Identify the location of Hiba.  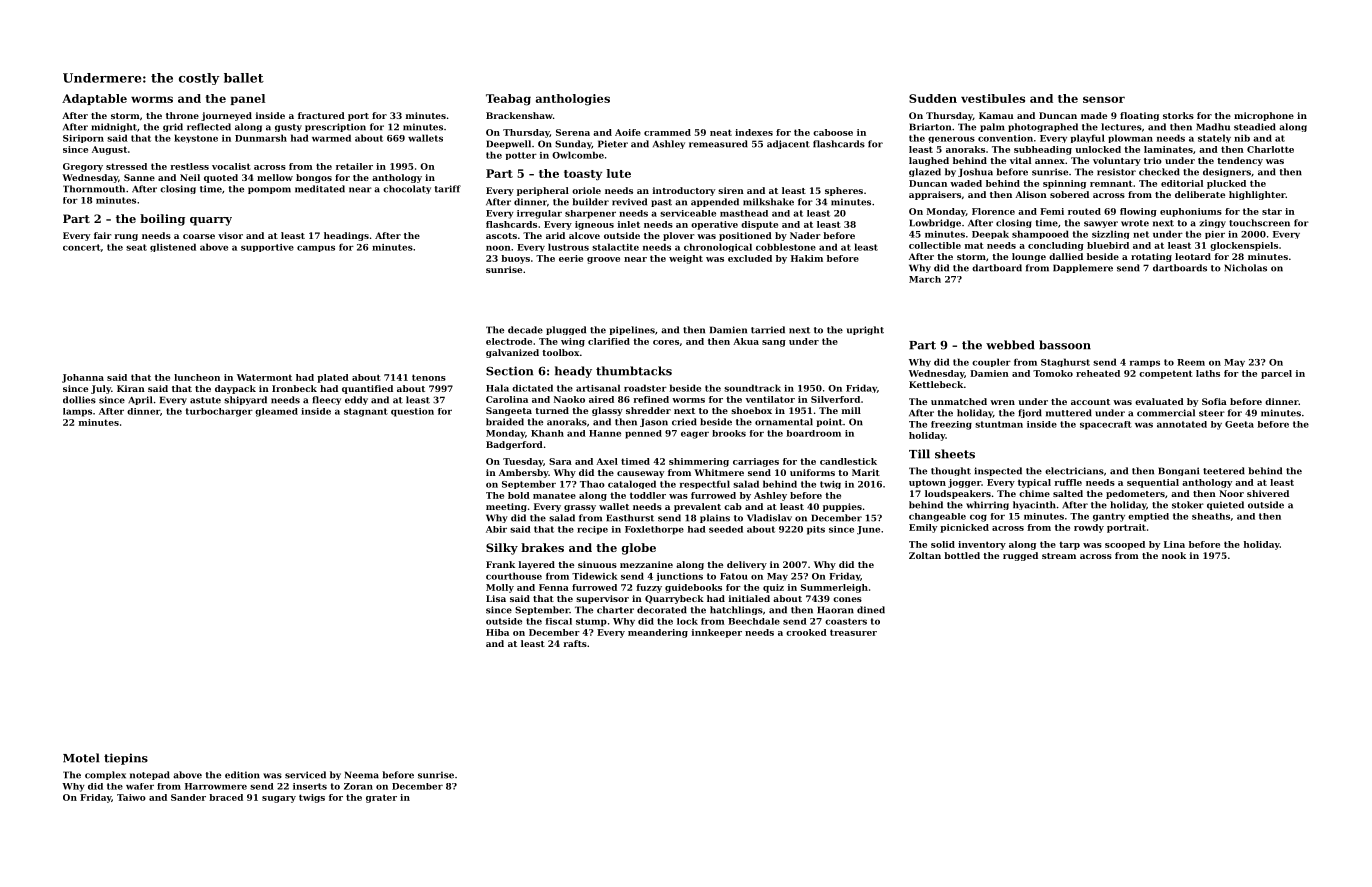
(497, 632).
